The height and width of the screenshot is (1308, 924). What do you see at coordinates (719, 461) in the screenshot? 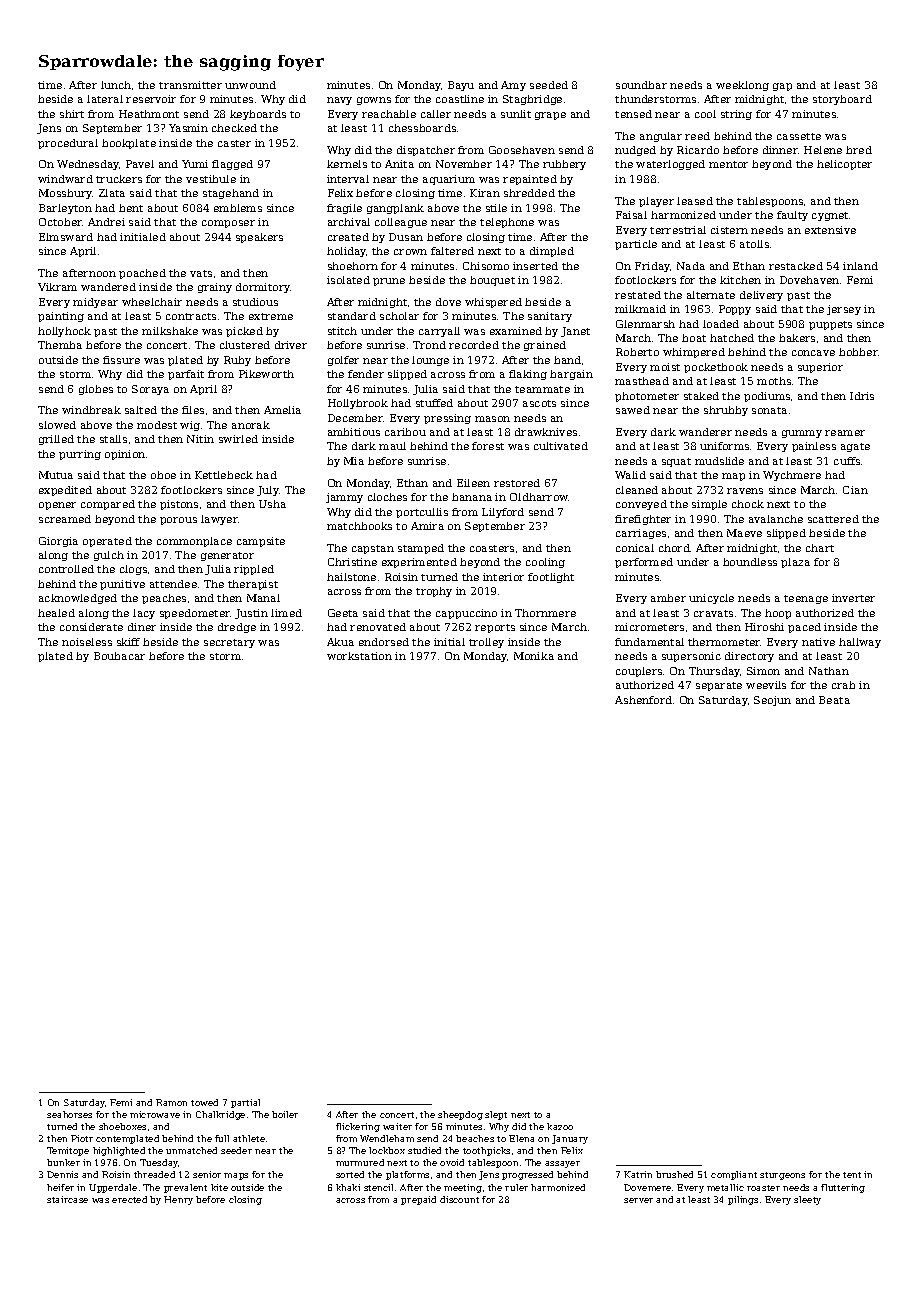
I see `mudslide` at bounding box center [719, 461].
